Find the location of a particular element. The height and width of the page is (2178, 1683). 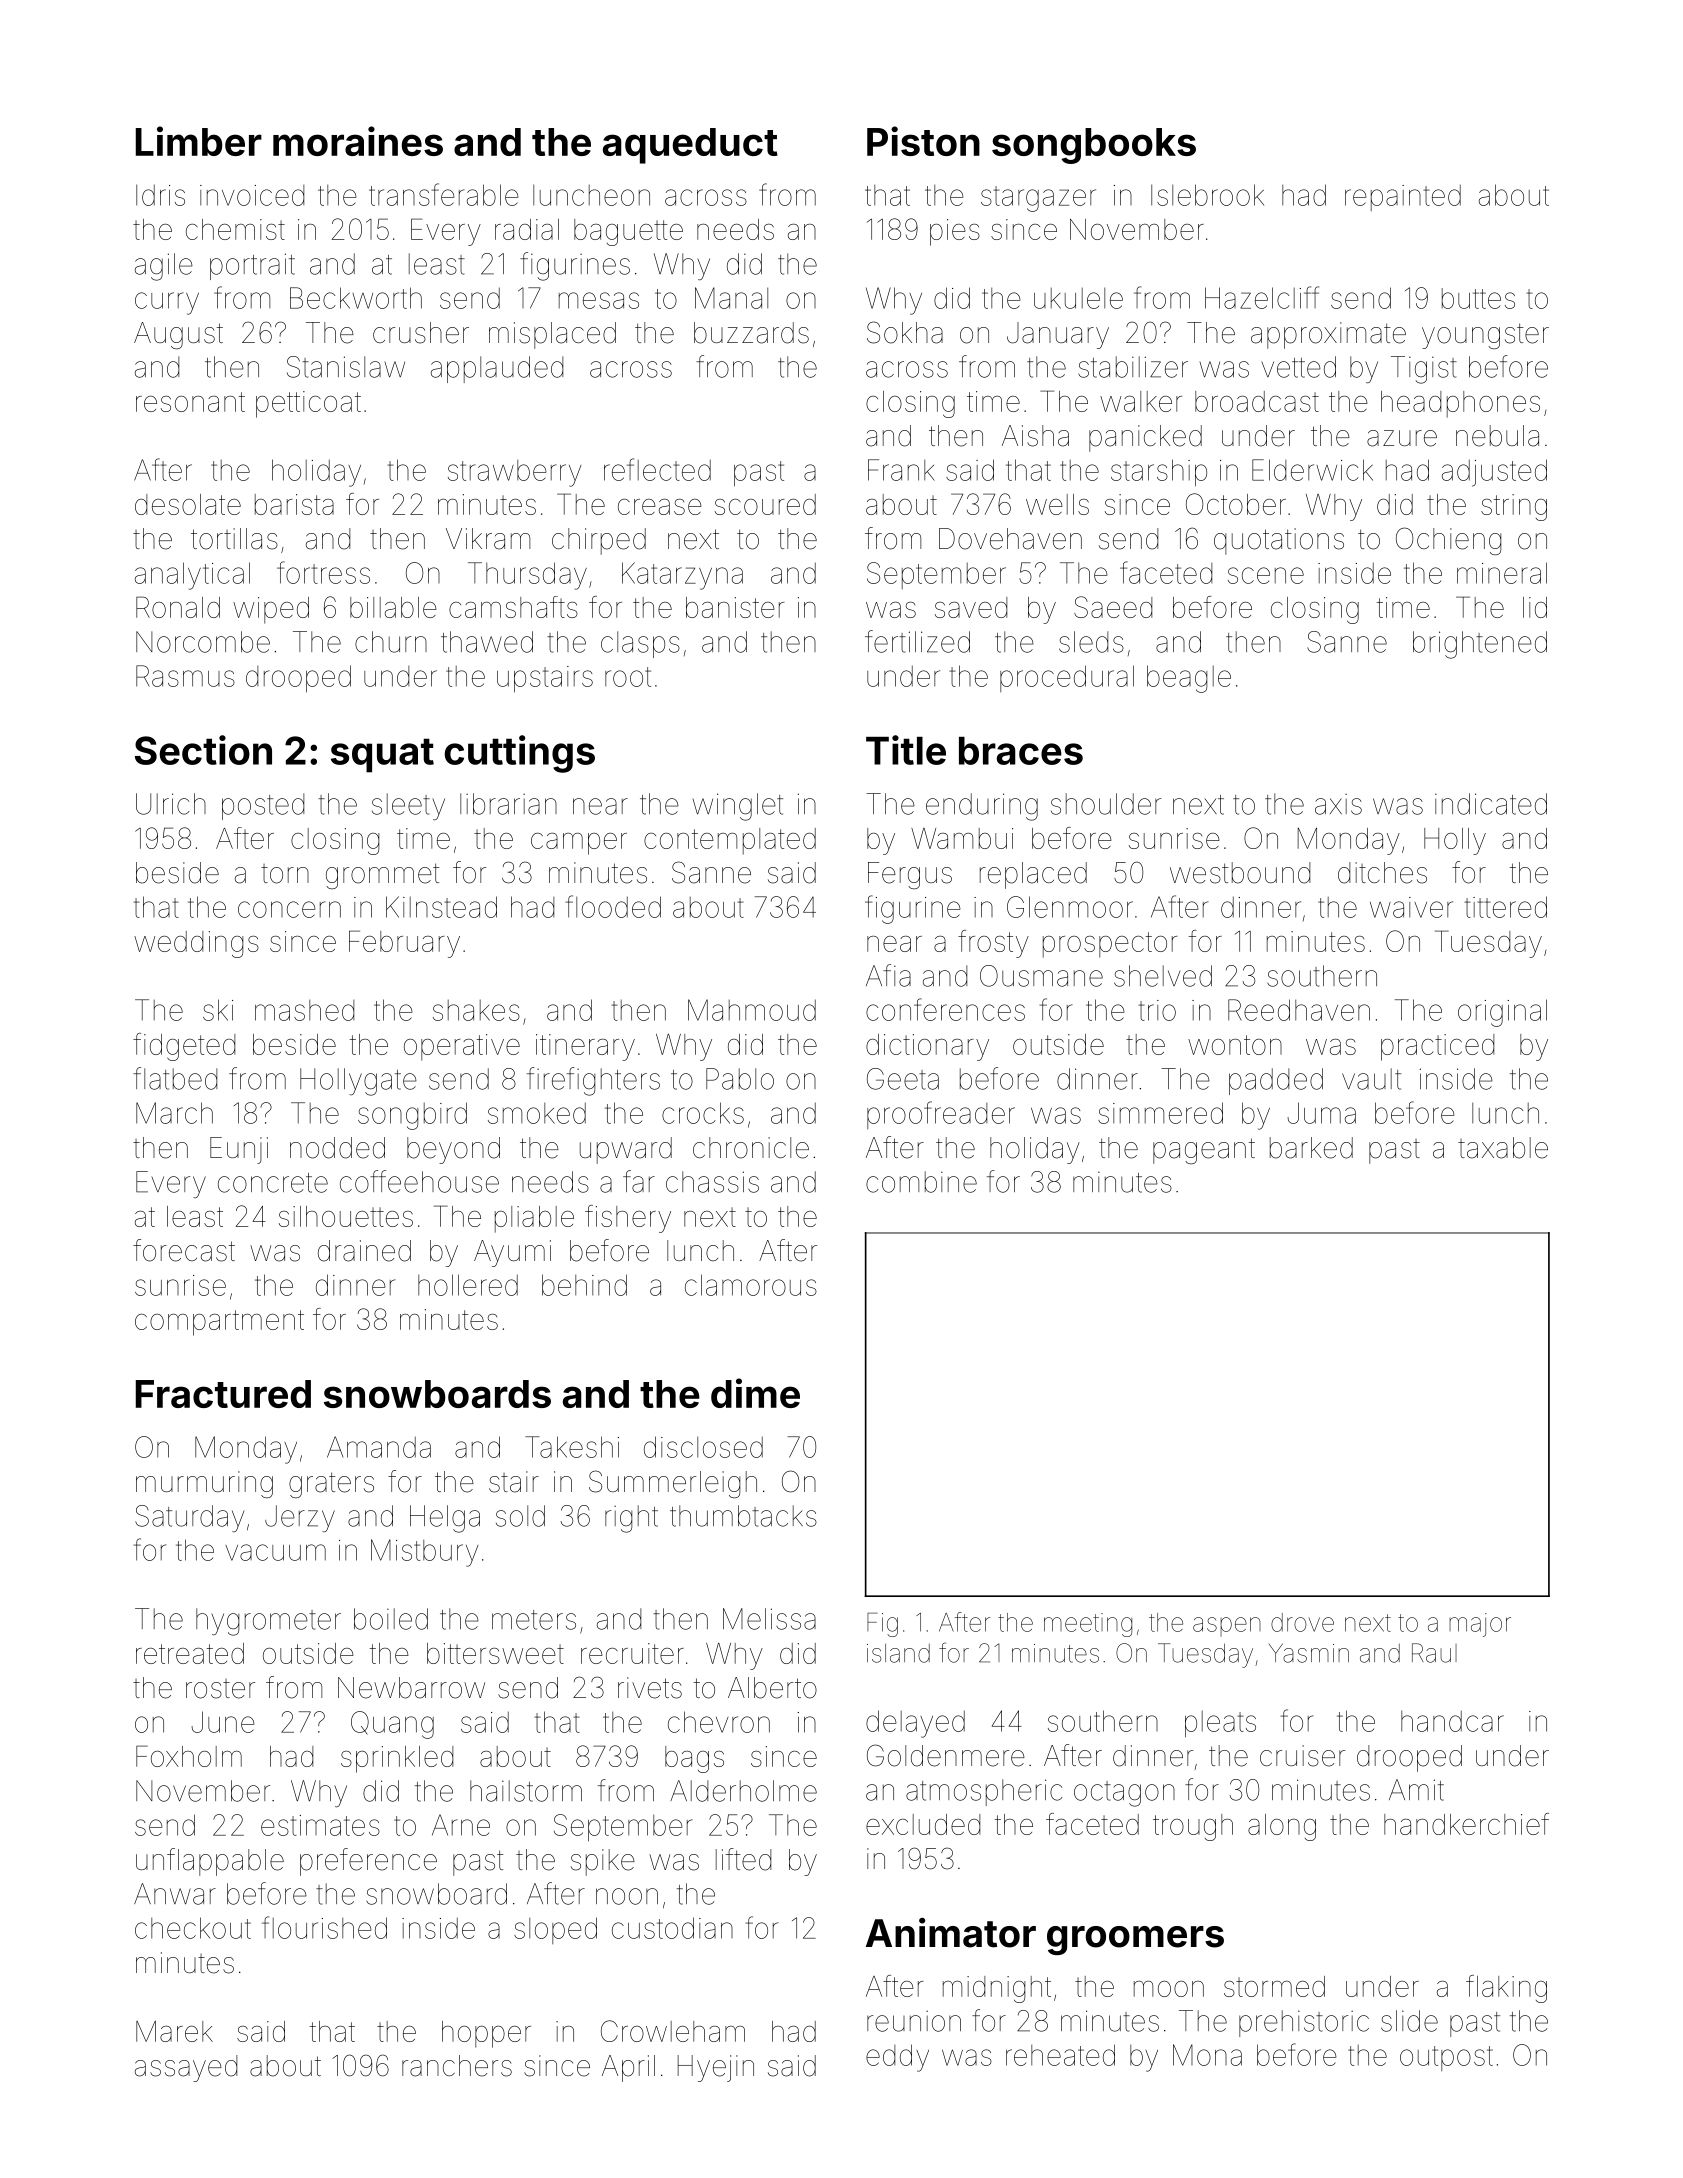

braces is located at coordinates (1021, 751).
